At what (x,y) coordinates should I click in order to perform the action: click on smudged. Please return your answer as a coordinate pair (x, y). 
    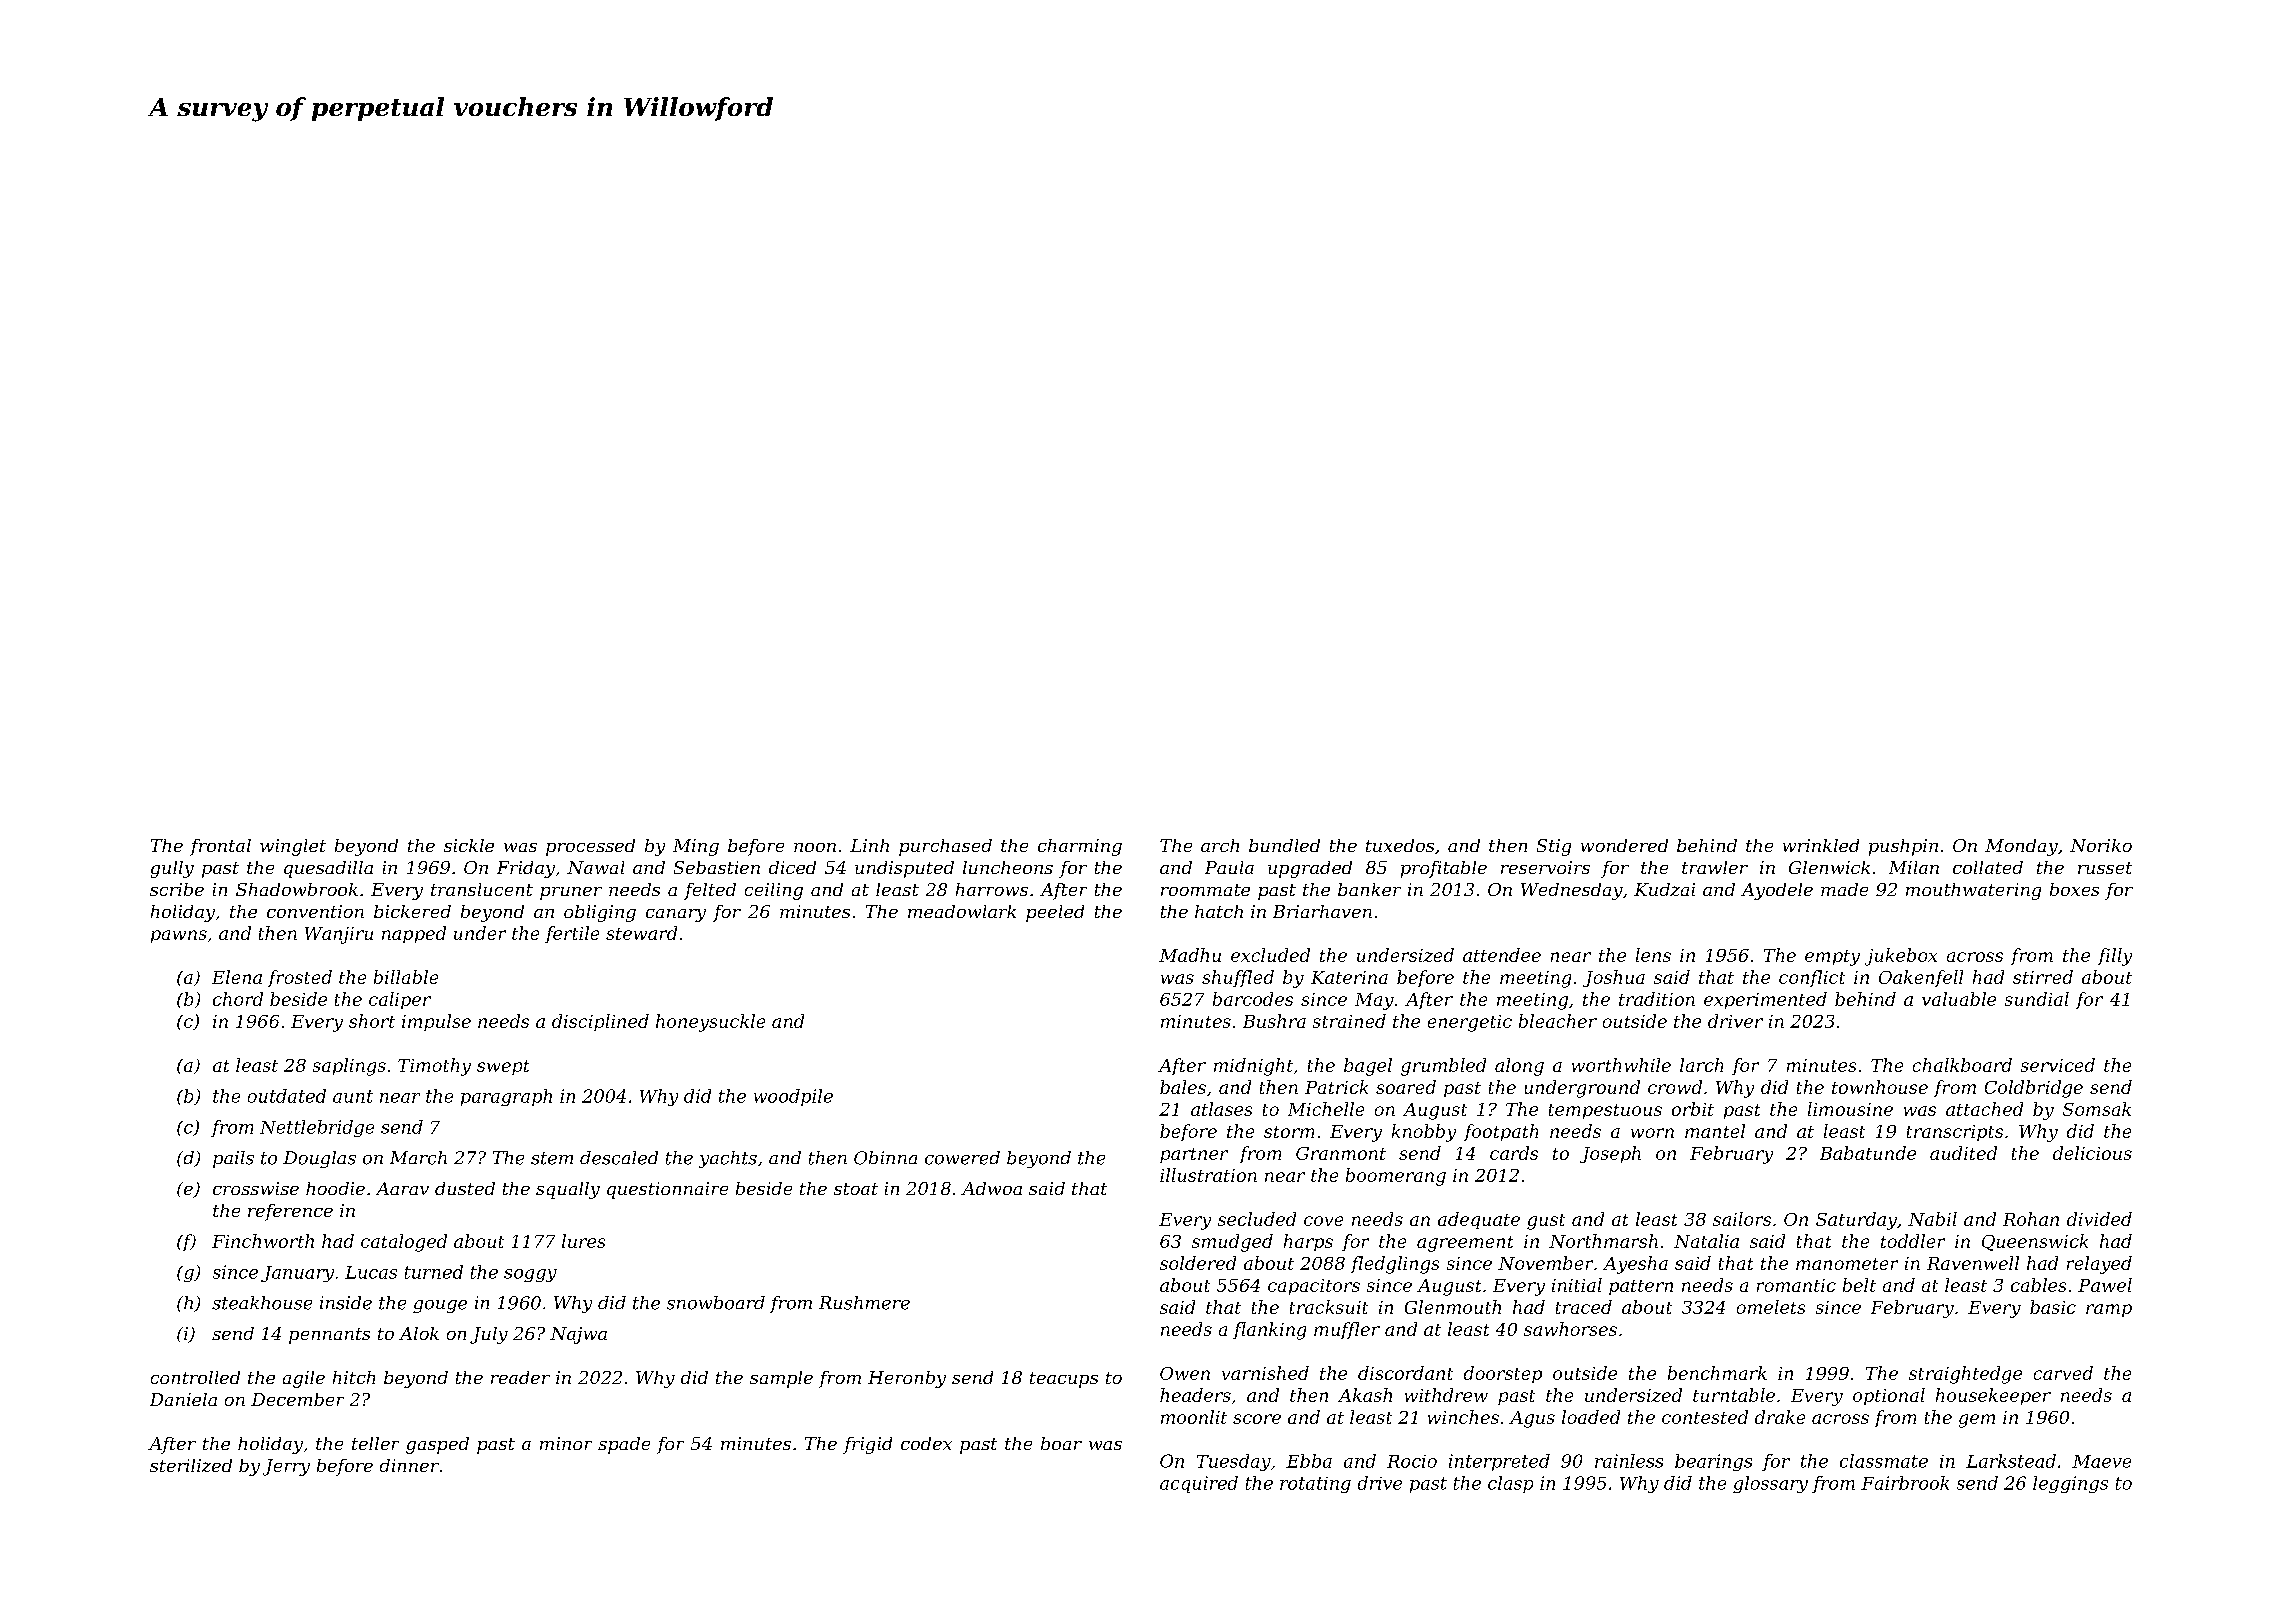
    Looking at the image, I should click on (1232, 1243).
